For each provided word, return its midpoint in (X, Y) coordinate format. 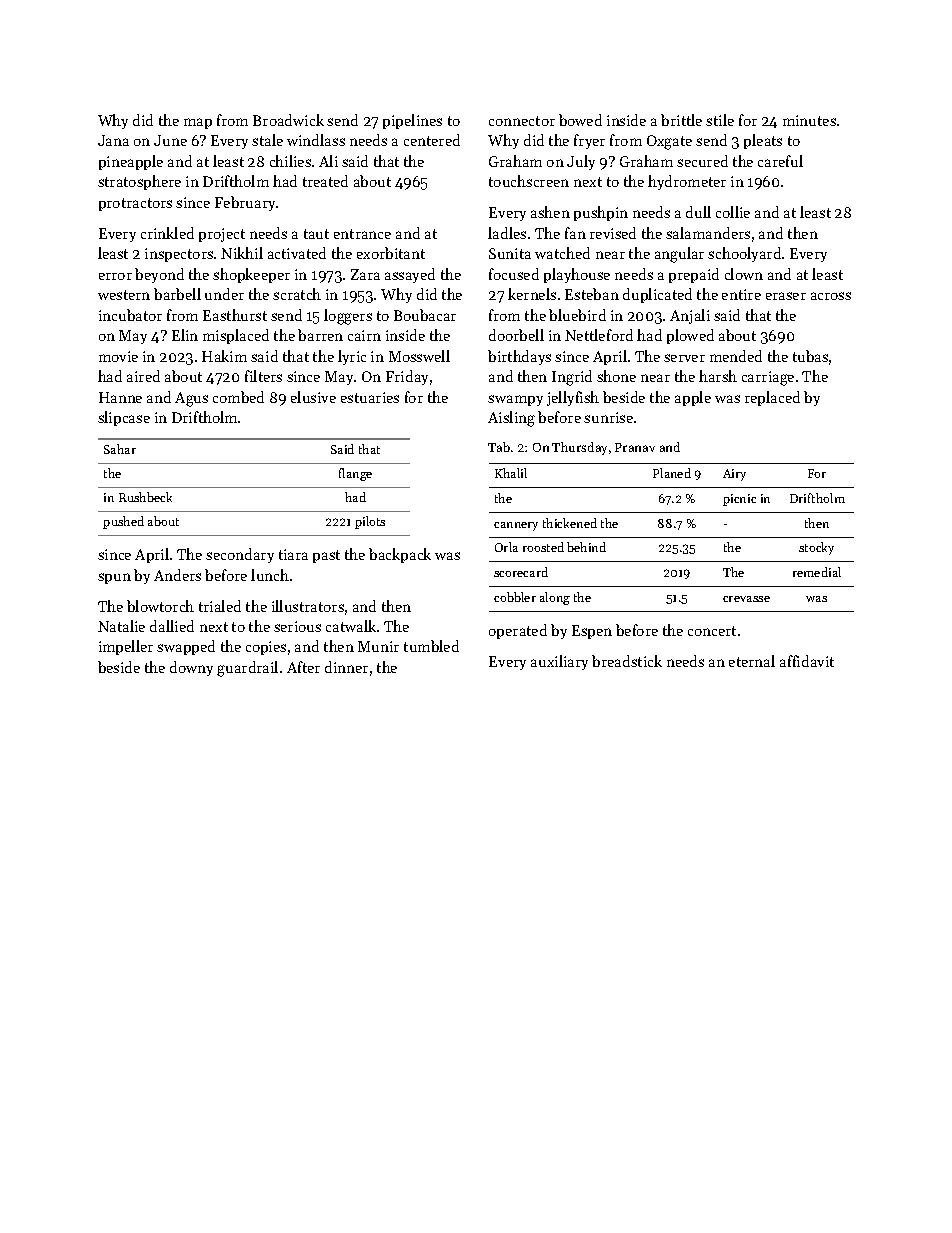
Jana (113, 140)
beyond (159, 275)
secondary (240, 555)
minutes (809, 120)
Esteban (592, 294)
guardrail (247, 669)
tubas (810, 356)
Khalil (511, 473)
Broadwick (288, 120)
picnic (739, 500)
